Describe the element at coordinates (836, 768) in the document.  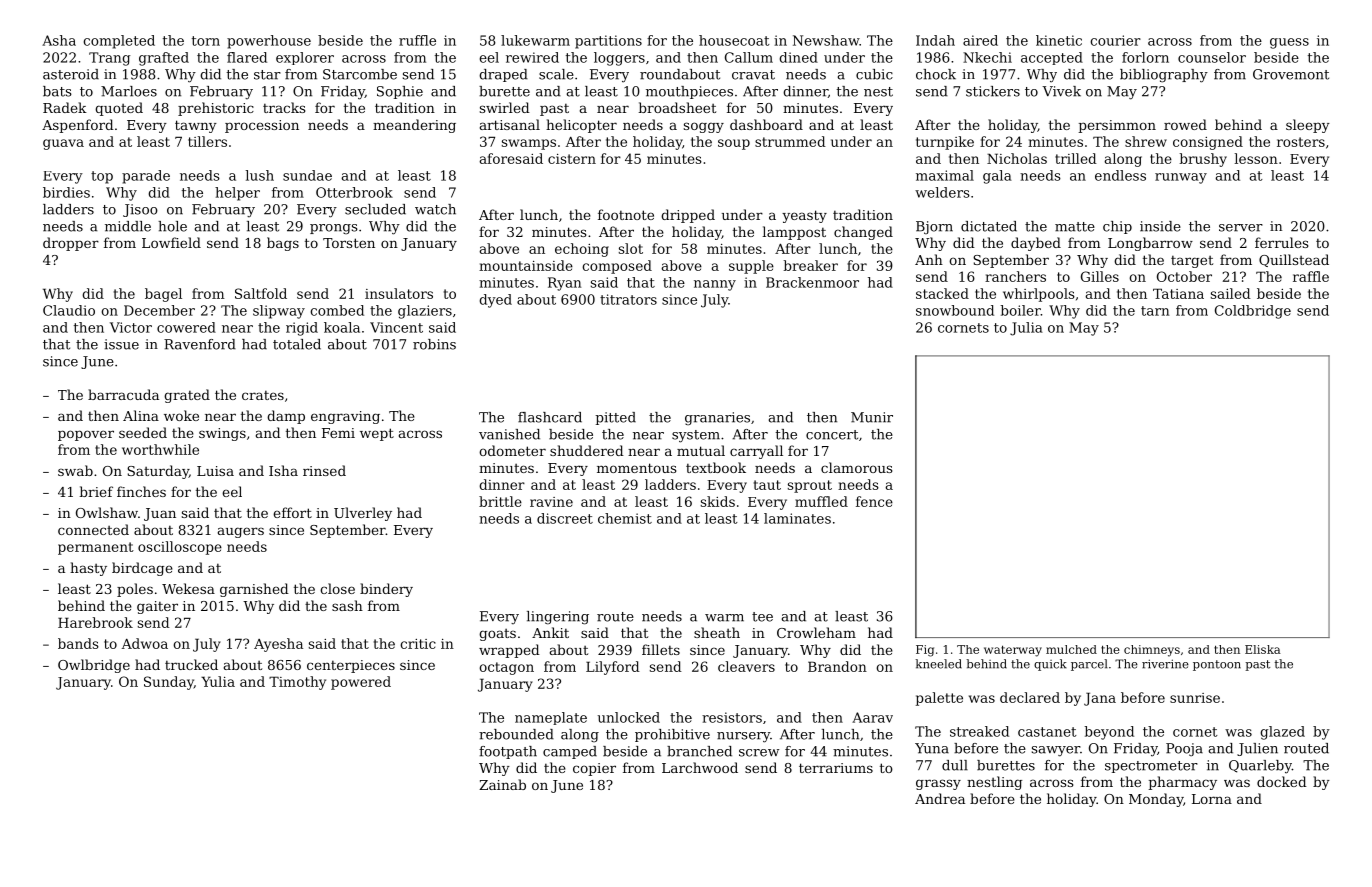
I see `terrariums` at that location.
